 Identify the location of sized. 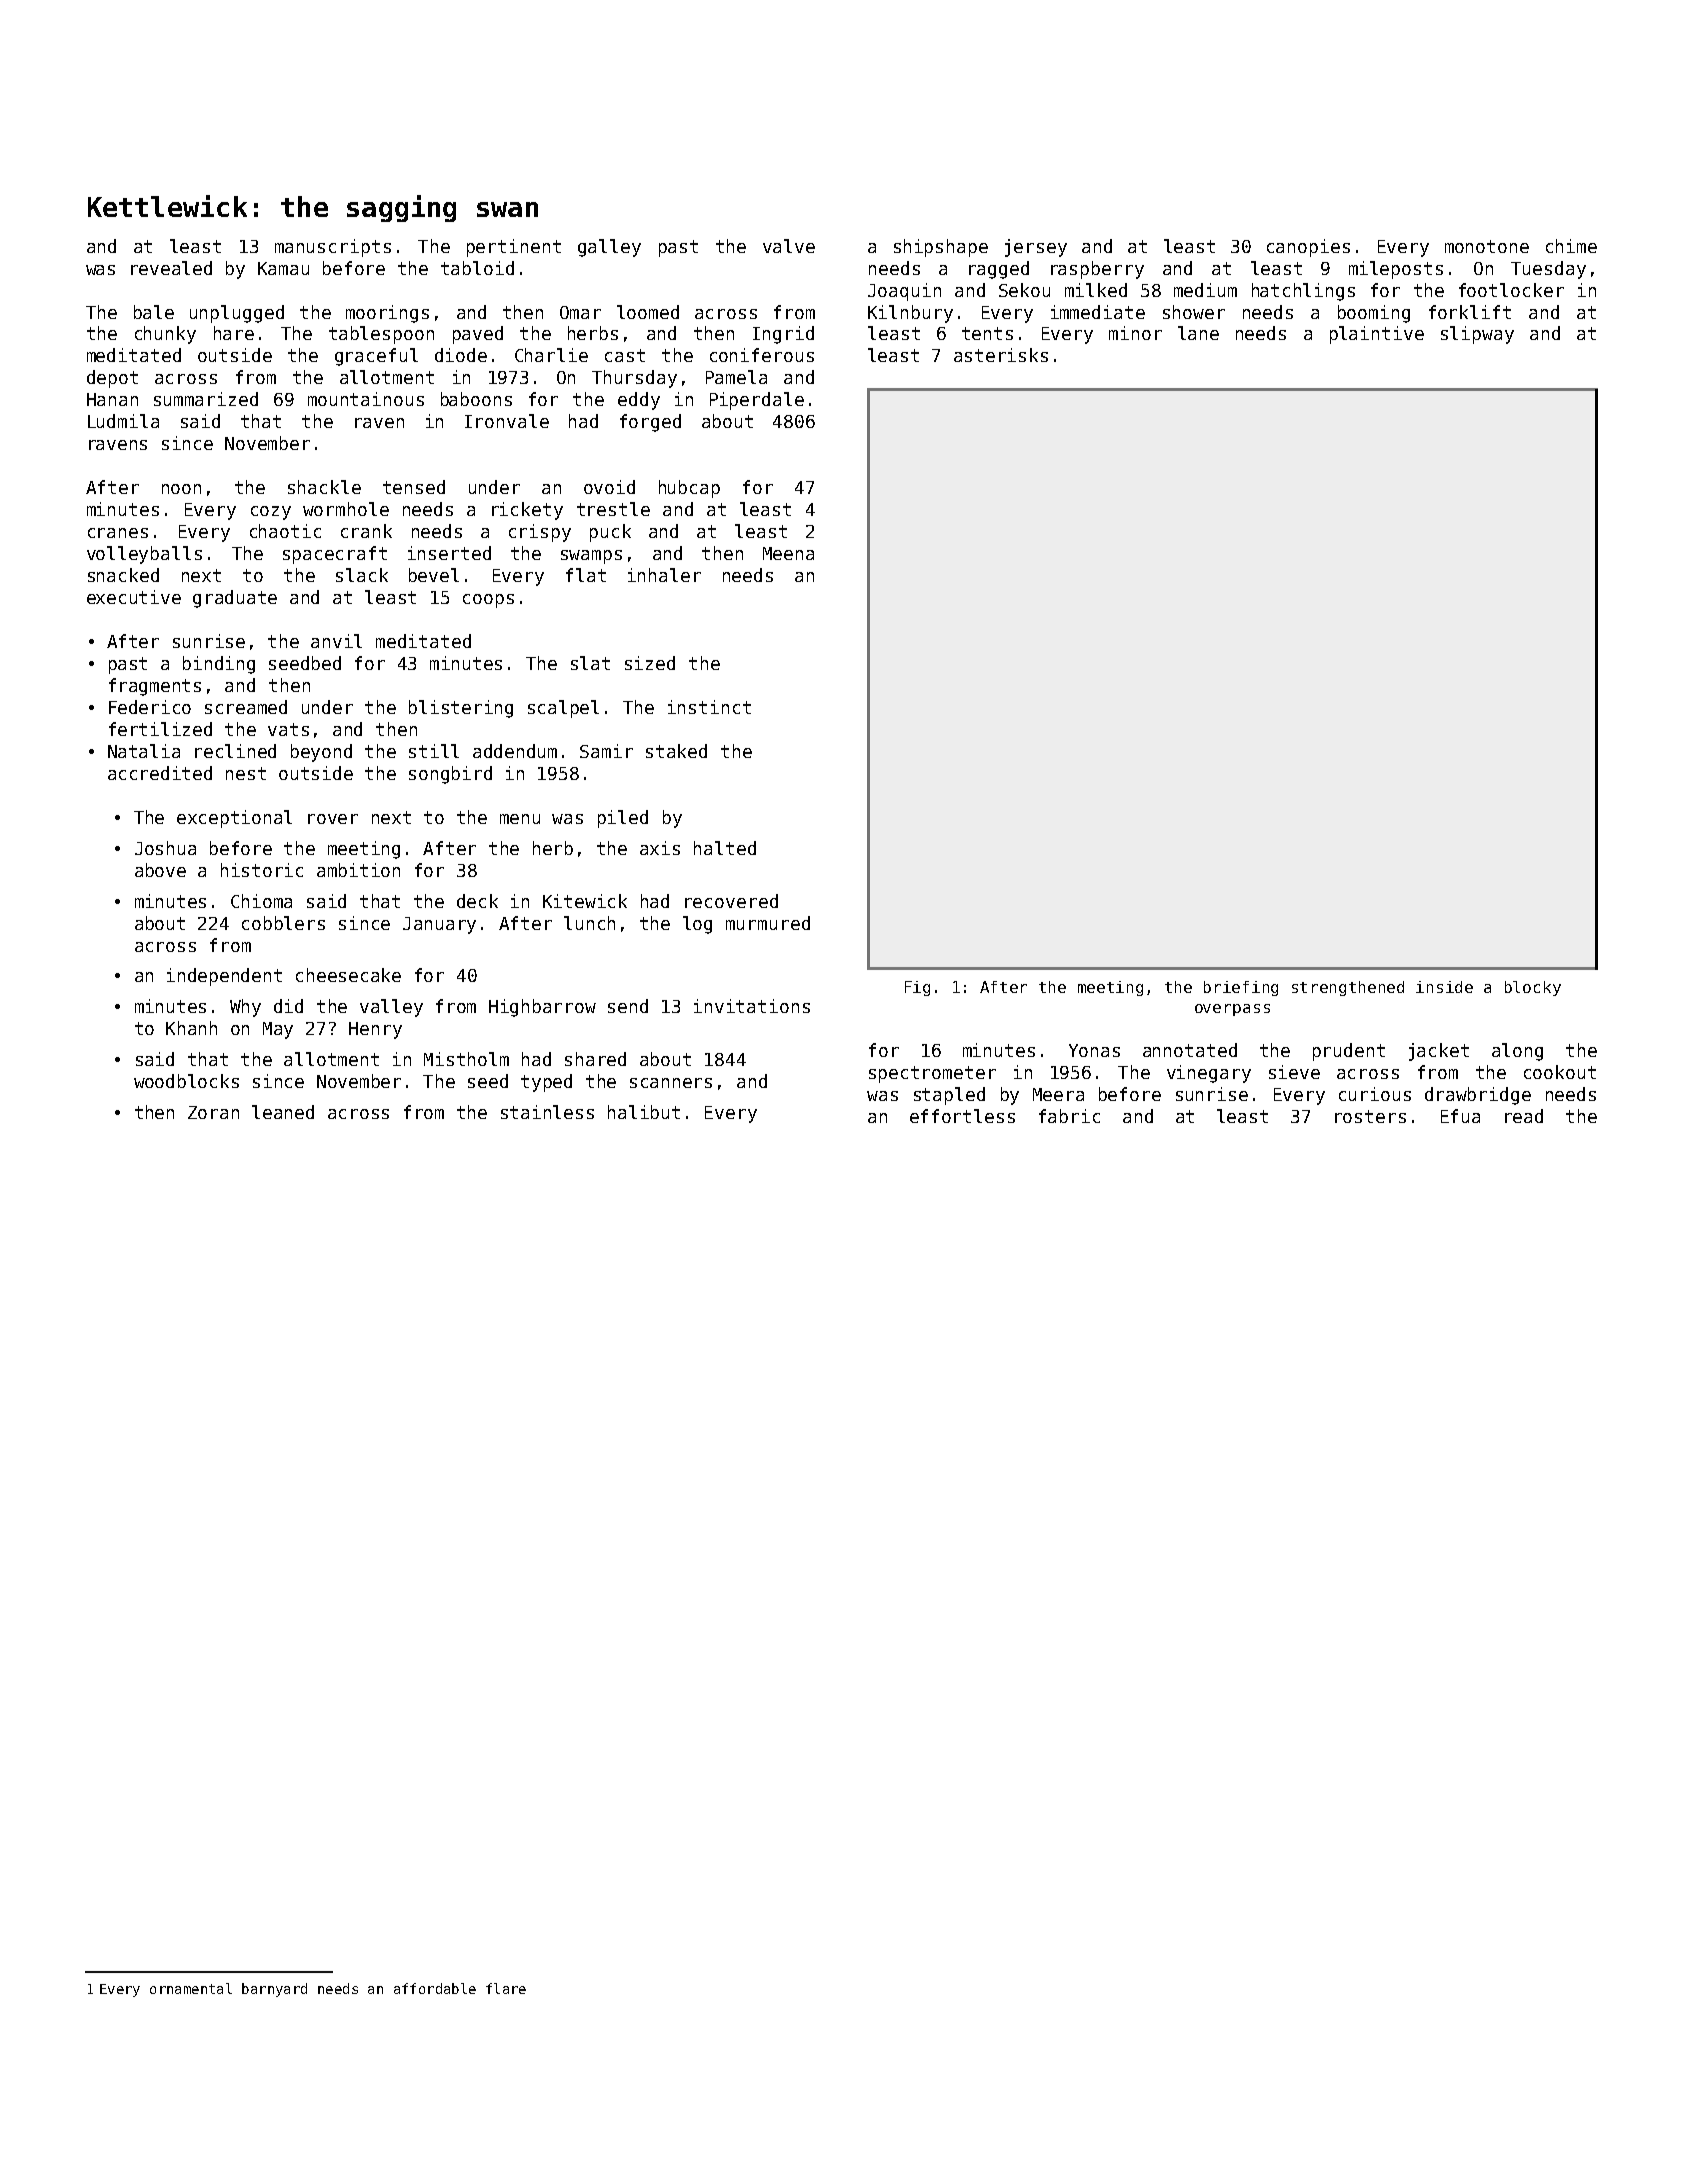
(650, 663).
